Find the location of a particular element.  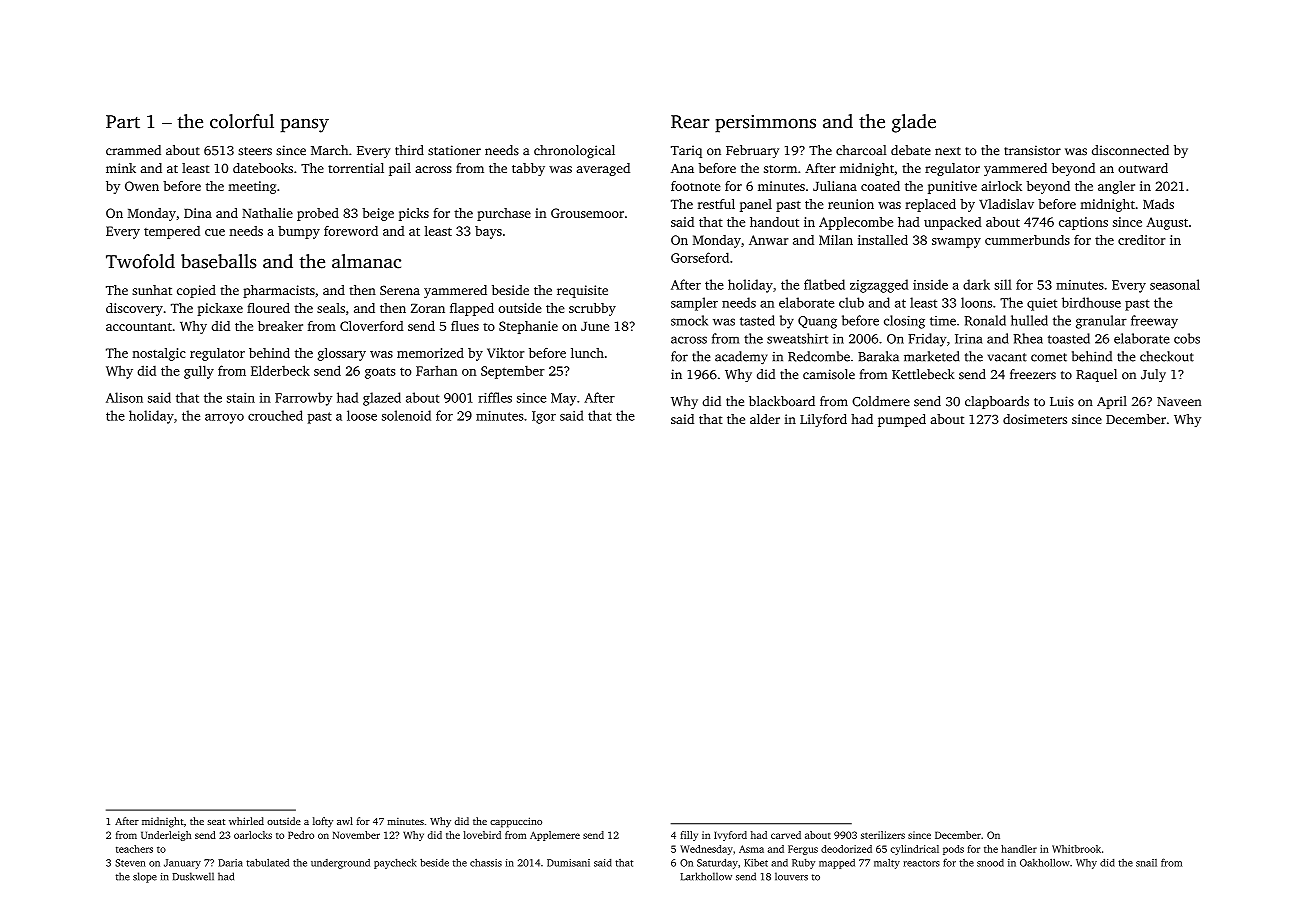

Igor is located at coordinates (544, 417).
